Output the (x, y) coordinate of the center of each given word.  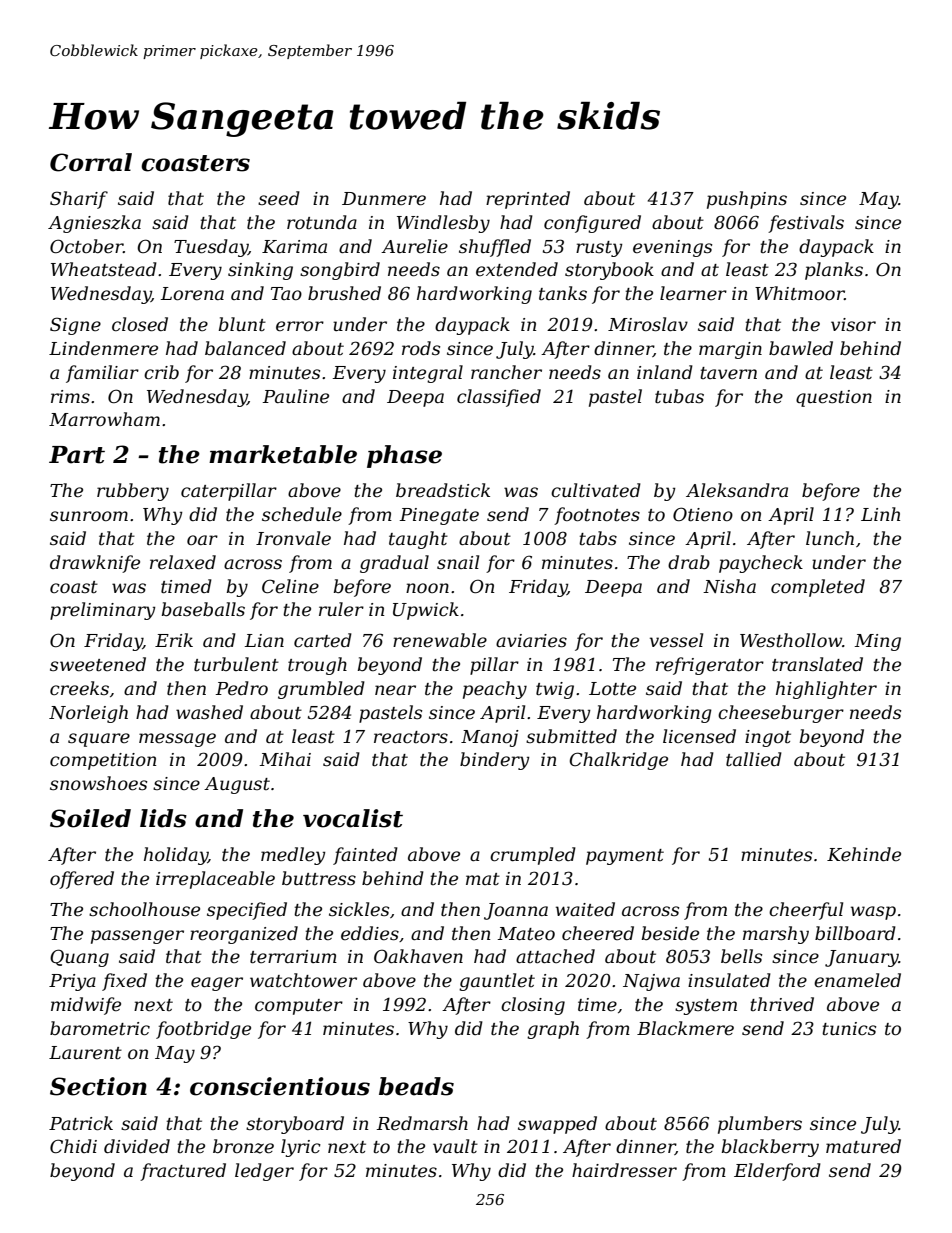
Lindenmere (103, 348)
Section (98, 1086)
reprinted (528, 200)
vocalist (353, 818)
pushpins (747, 200)
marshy (776, 935)
